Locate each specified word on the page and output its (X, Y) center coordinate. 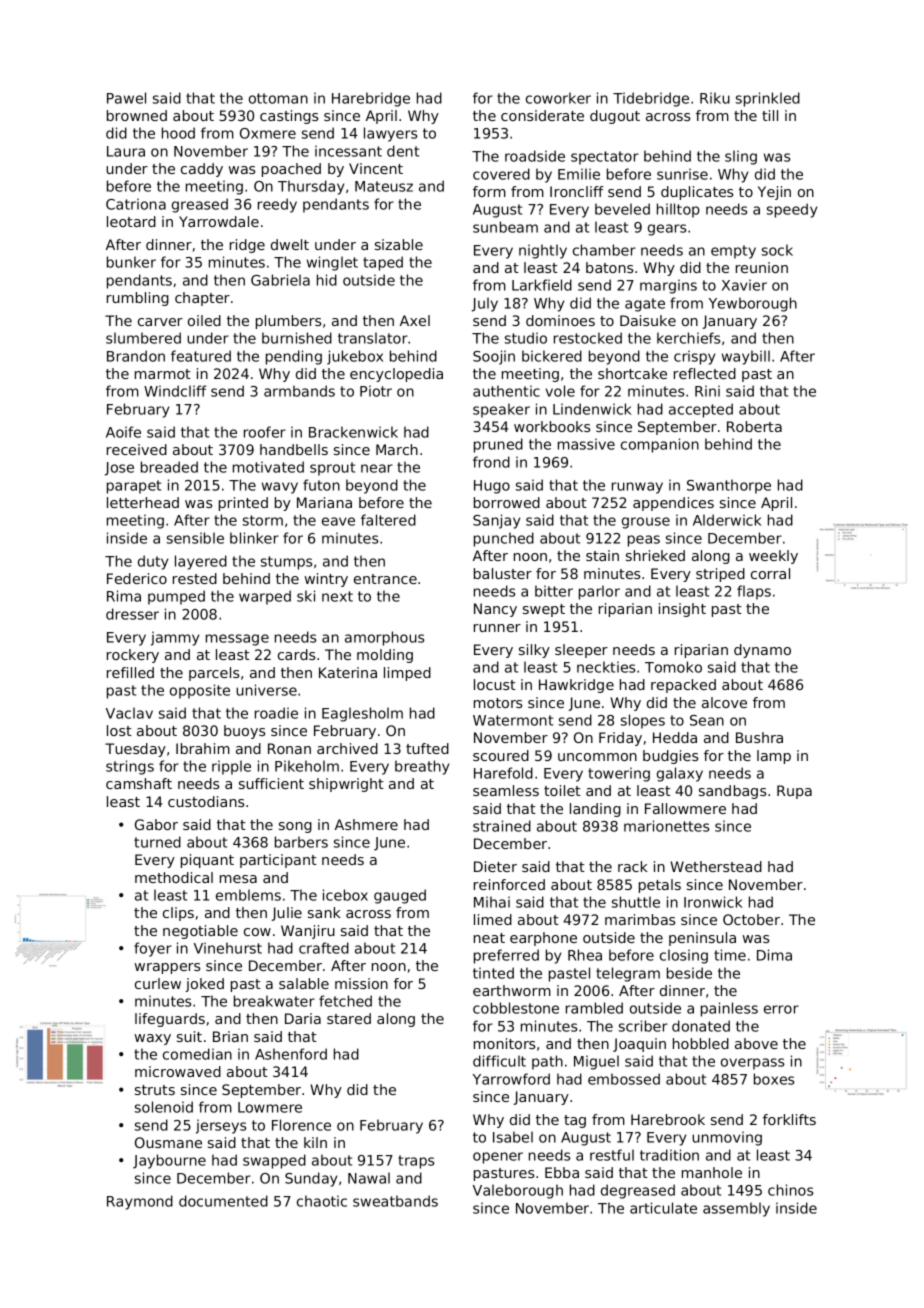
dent (403, 151)
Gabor (156, 824)
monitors (504, 1043)
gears (667, 230)
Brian (230, 1036)
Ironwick (713, 902)
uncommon (597, 757)
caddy (202, 170)
